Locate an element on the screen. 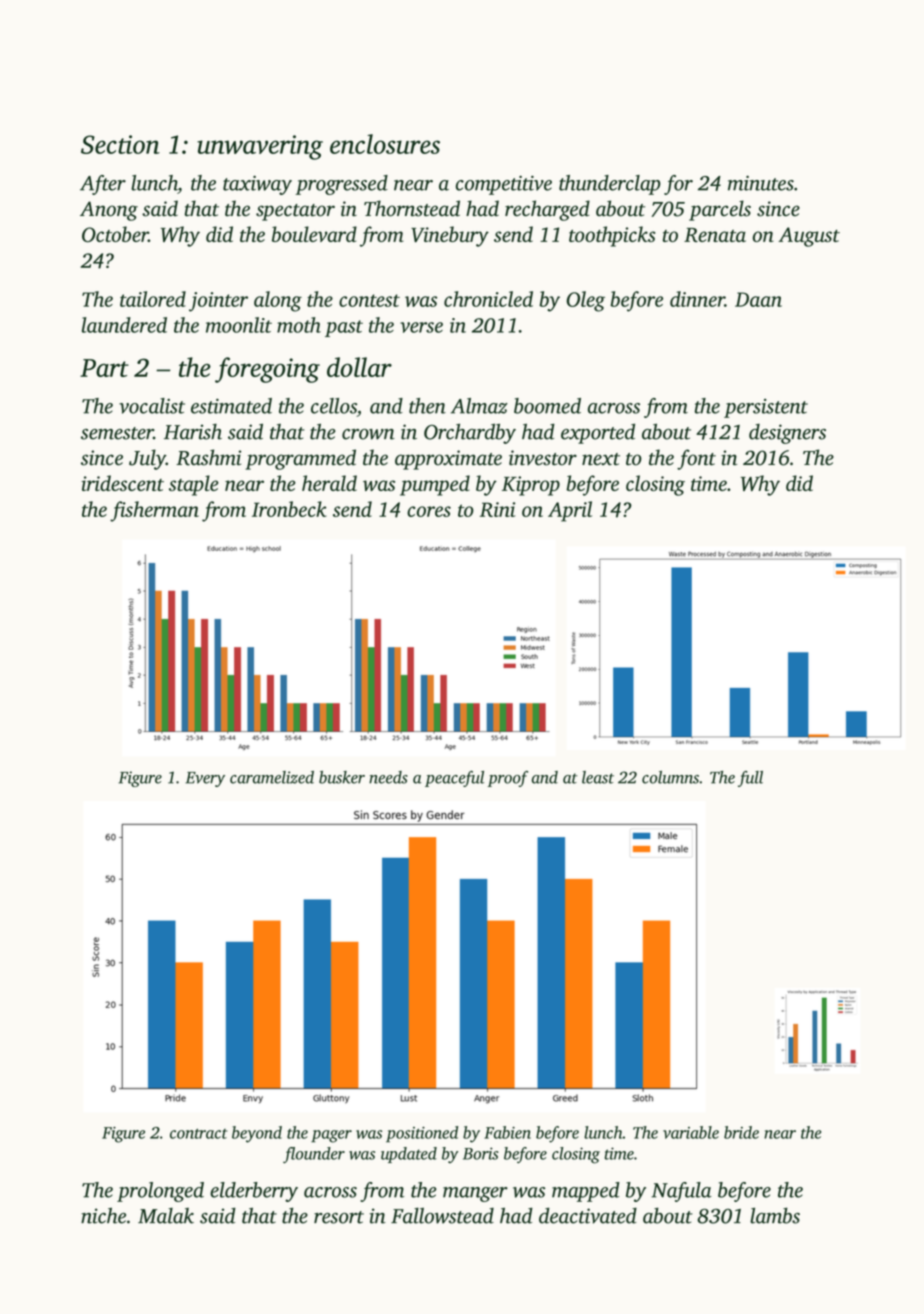 The height and width of the screenshot is (1314, 924). least is located at coordinates (598, 777).
